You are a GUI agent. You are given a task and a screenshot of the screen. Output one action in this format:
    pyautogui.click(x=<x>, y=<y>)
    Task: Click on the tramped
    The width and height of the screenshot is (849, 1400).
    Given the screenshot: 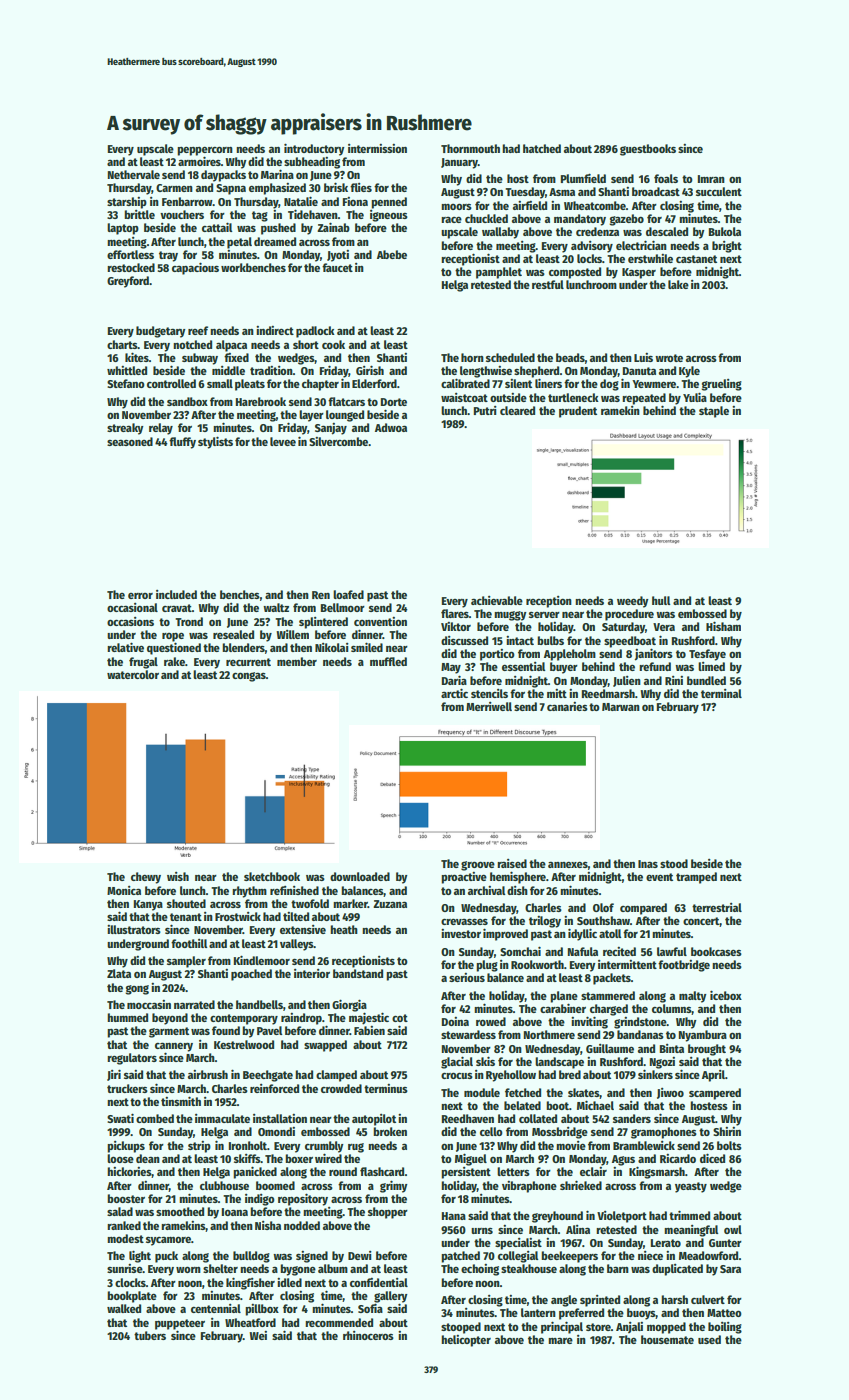 What is the action you would take?
    pyautogui.click(x=696, y=878)
